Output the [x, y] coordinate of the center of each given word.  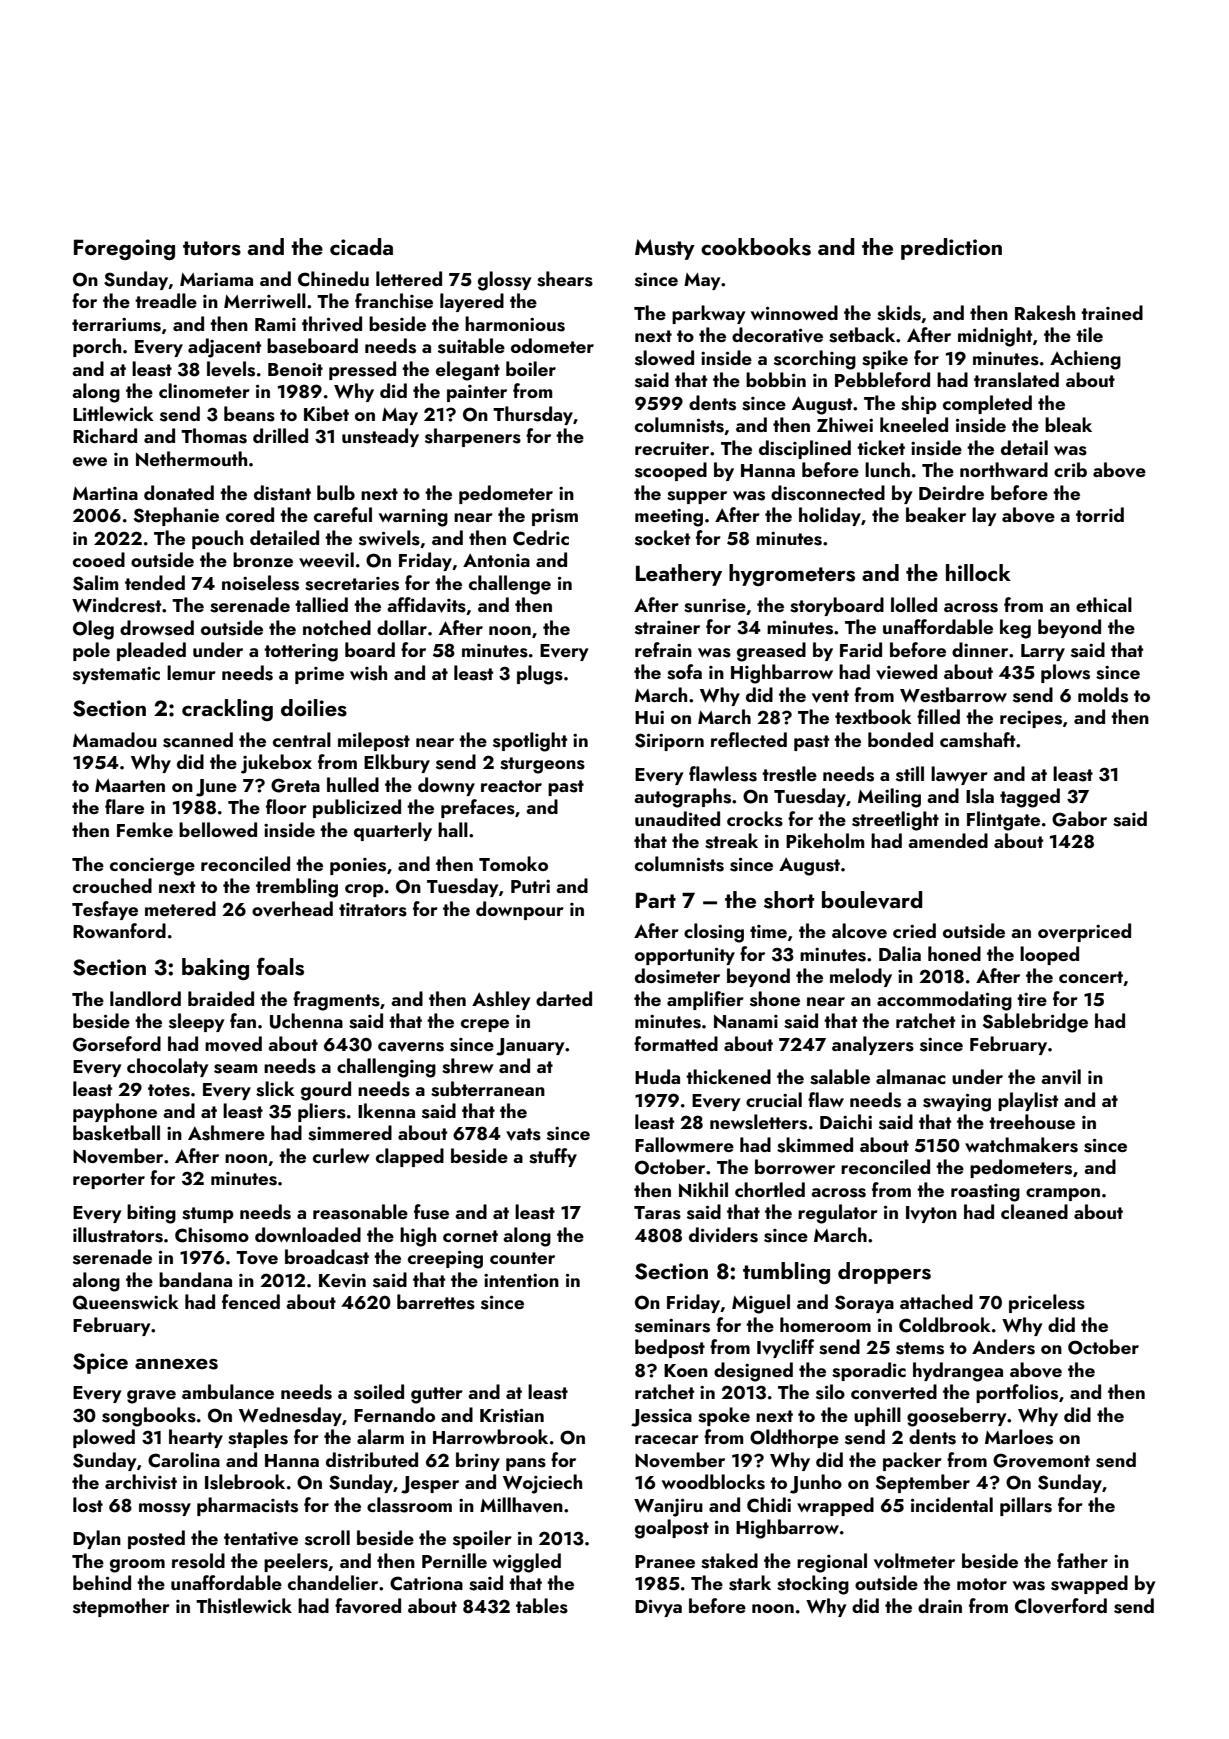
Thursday [533, 415]
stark [750, 1583]
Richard [105, 435]
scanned [198, 740]
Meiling [889, 798]
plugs [540, 675]
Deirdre [951, 492]
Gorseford [117, 1044]
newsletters [758, 1122]
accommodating [944, 1001]
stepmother [121, 1607]
